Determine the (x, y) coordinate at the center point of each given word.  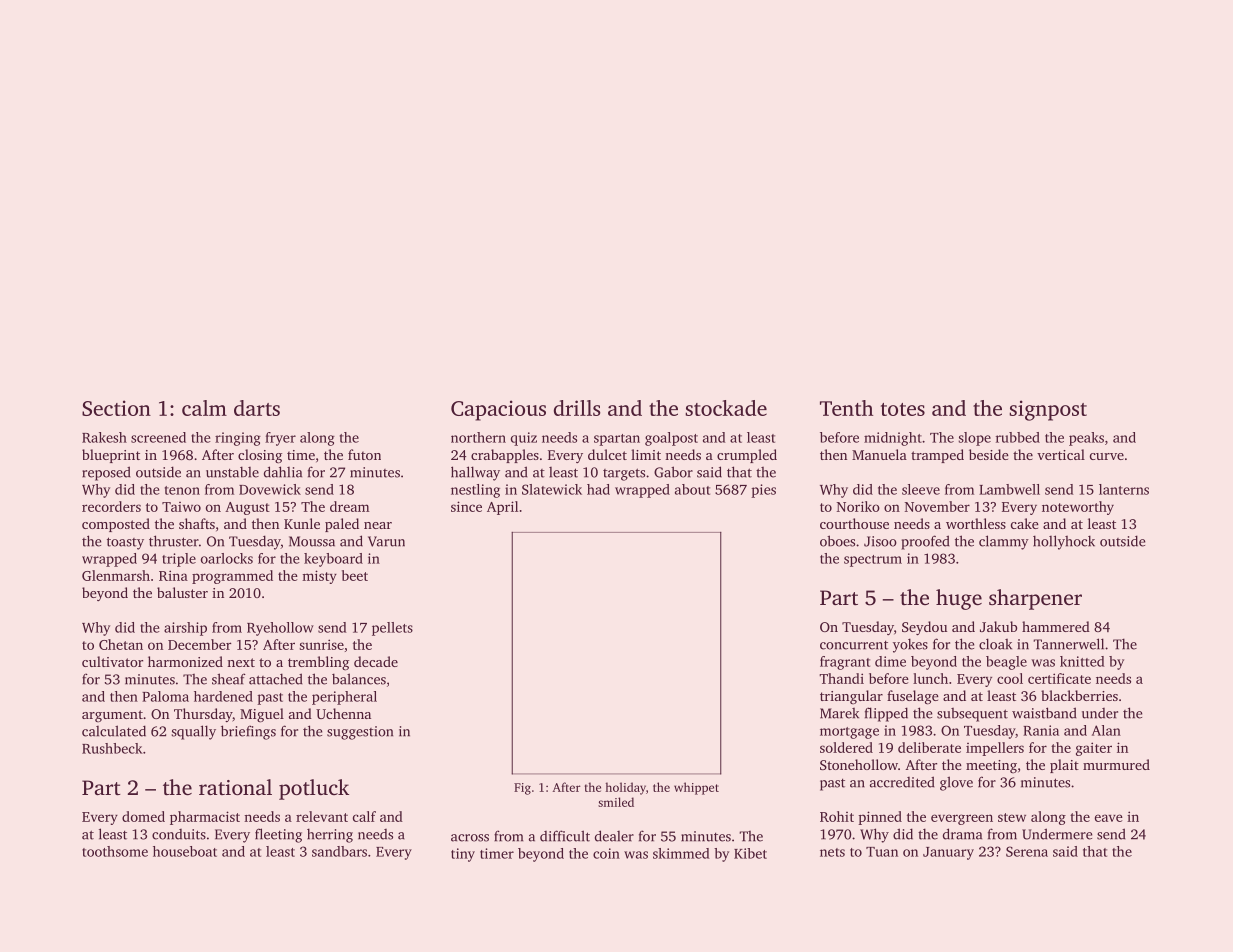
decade (376, 661)
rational (235, 787)
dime (890, 661)
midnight (893, 439)
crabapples (505, 456)
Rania (1041, 730)
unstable (232, 472)
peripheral (344, 698)
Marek (839, 713)
